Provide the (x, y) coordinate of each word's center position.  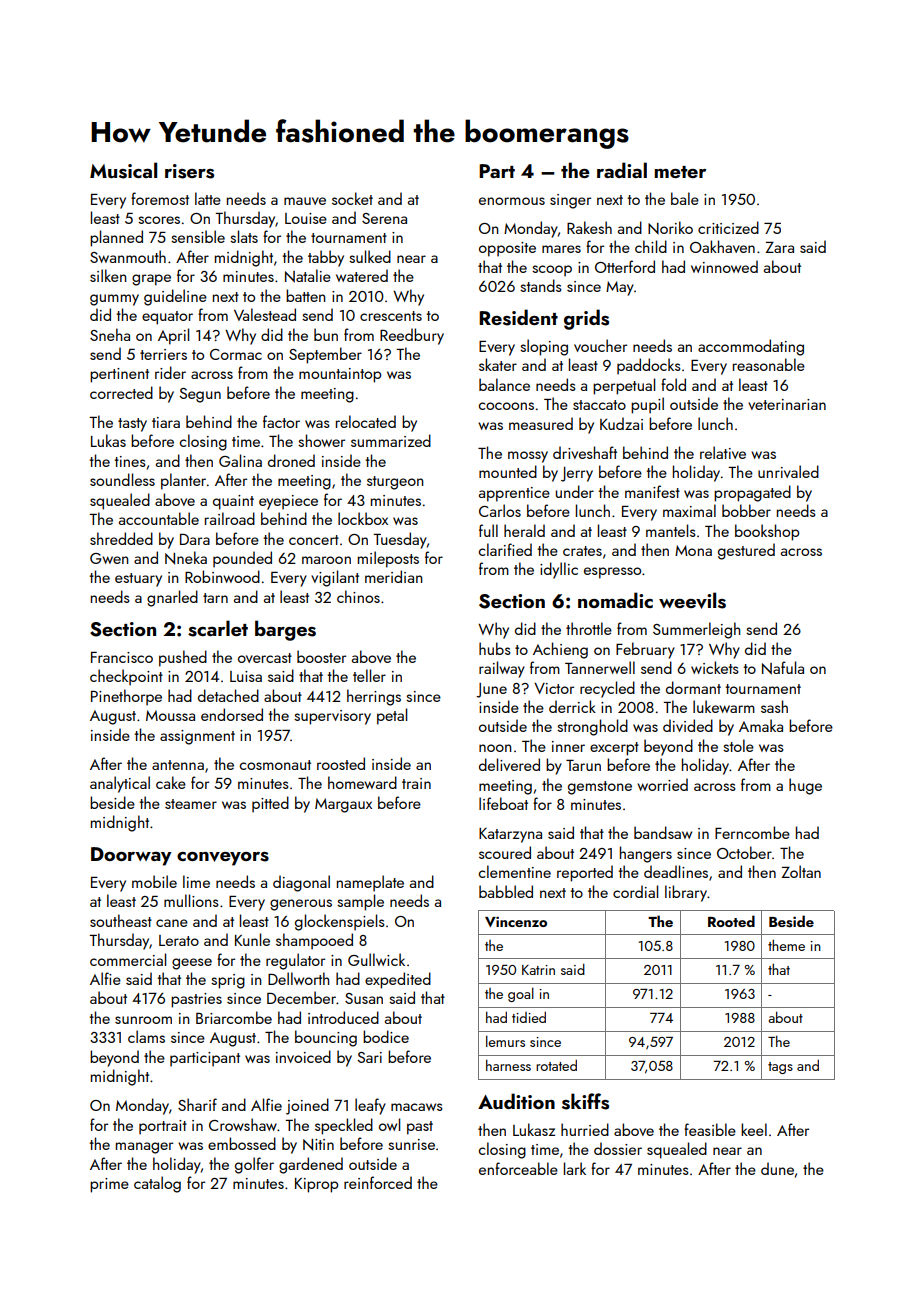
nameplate (370, 883)
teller (369, 675)
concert (314, 540)
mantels (671, 530)
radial (622, 170)
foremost (160, 198)
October (744, 852)
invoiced (303, 1056)
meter (680, 172)
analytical (120, 784)
